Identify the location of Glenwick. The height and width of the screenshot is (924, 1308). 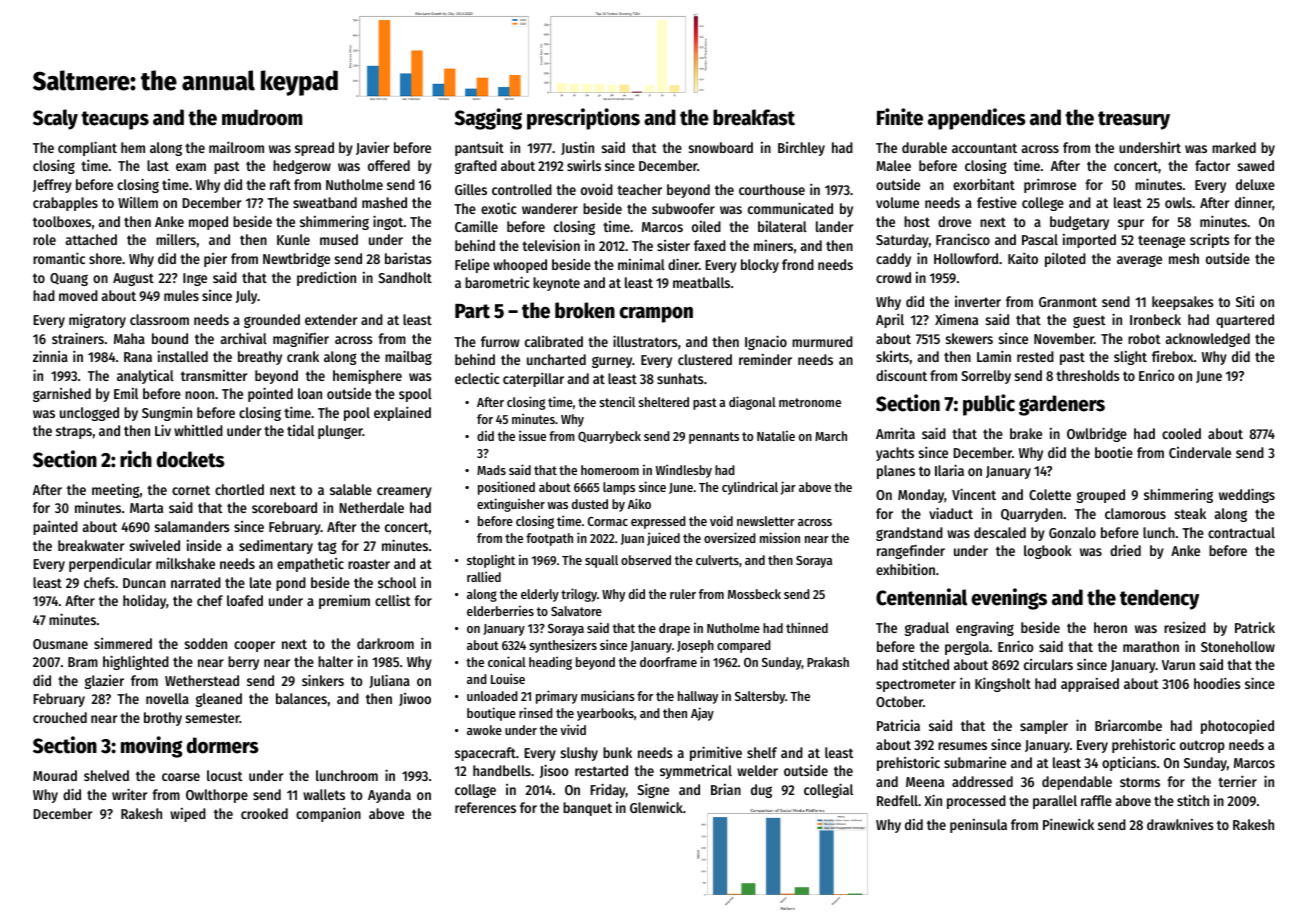
(656, 807).
